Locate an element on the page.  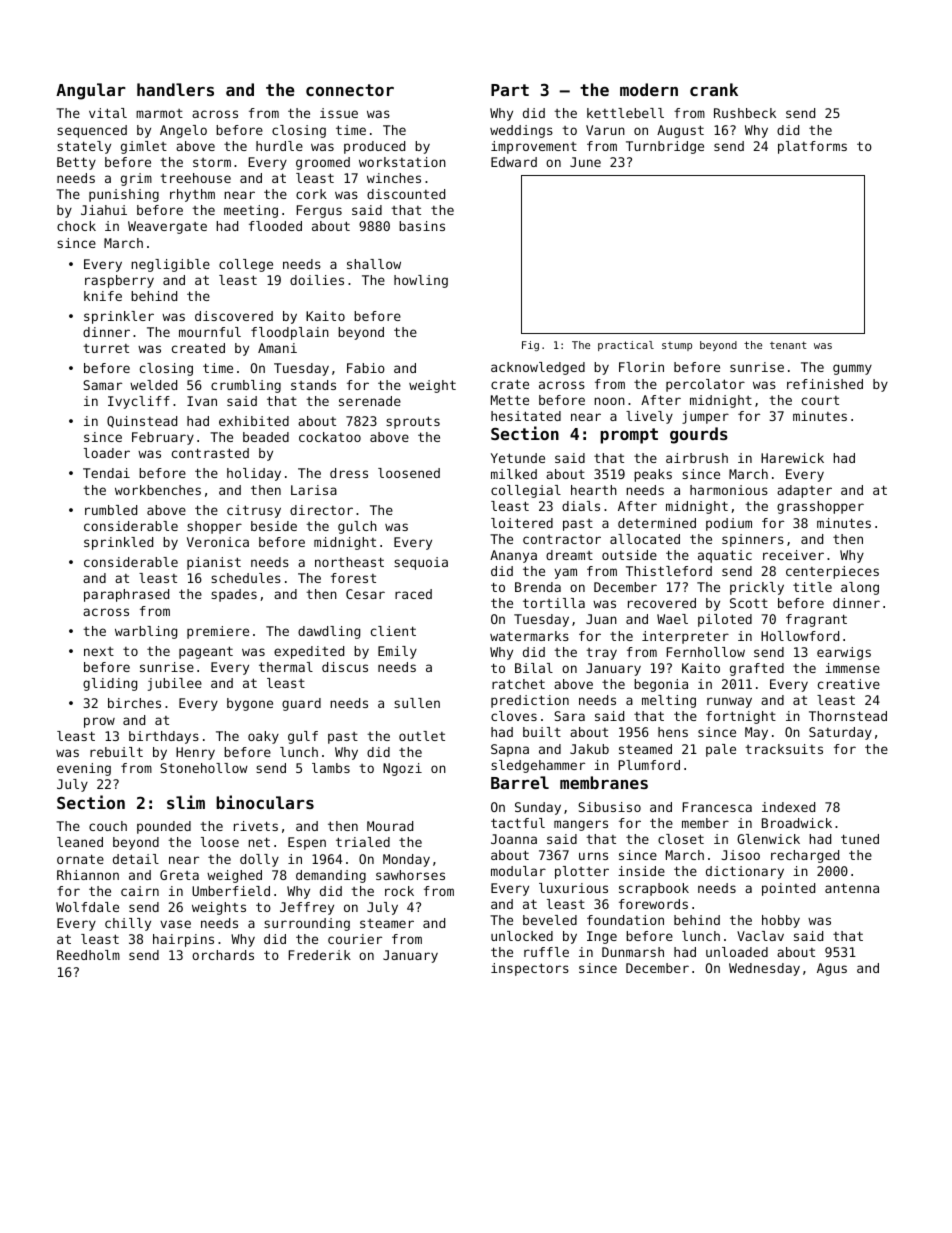
centerpieces is located at coordinates (832, 572).
